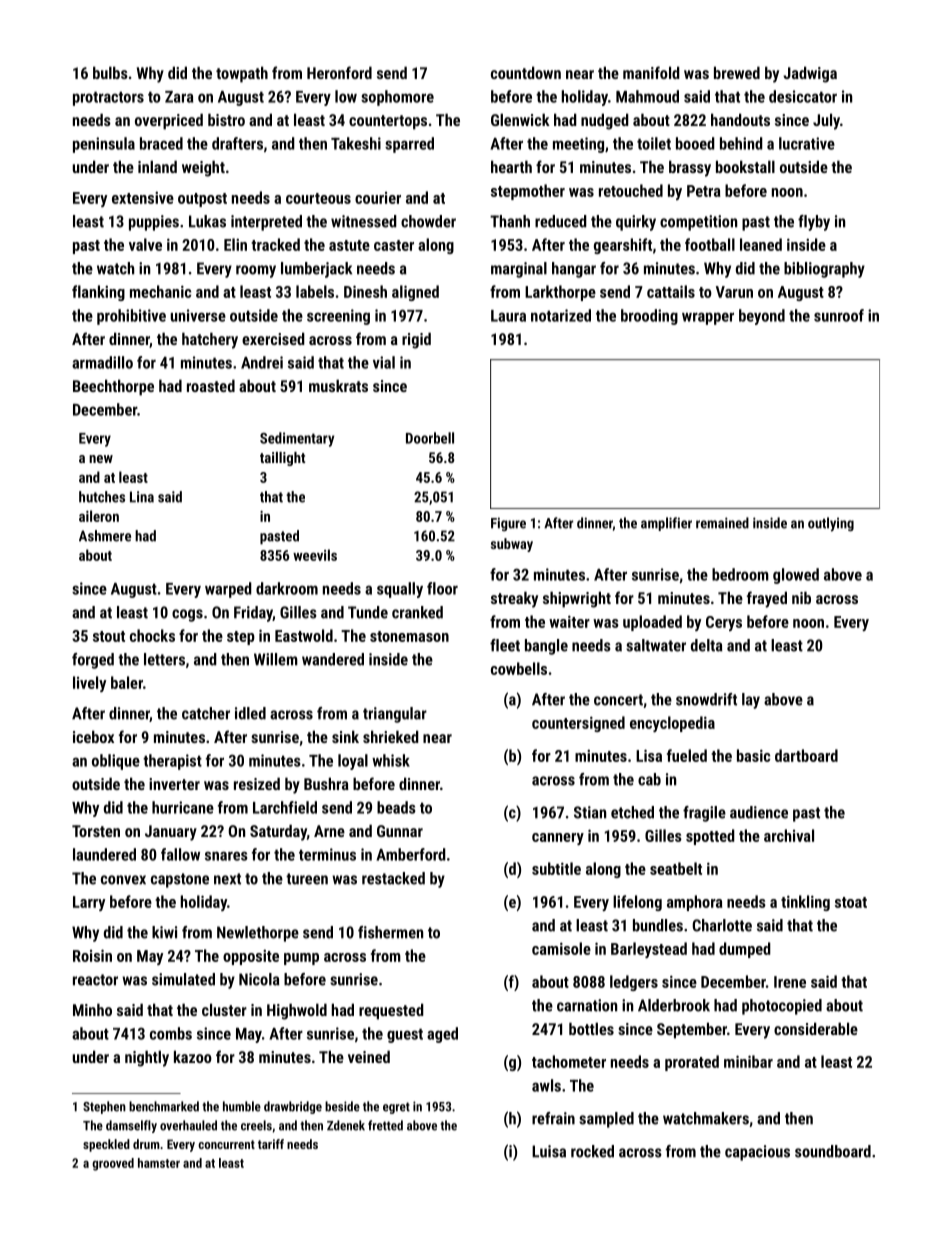  Describe the element at coordinates (106, 1145) in the document. I see `speckled` at that location.
